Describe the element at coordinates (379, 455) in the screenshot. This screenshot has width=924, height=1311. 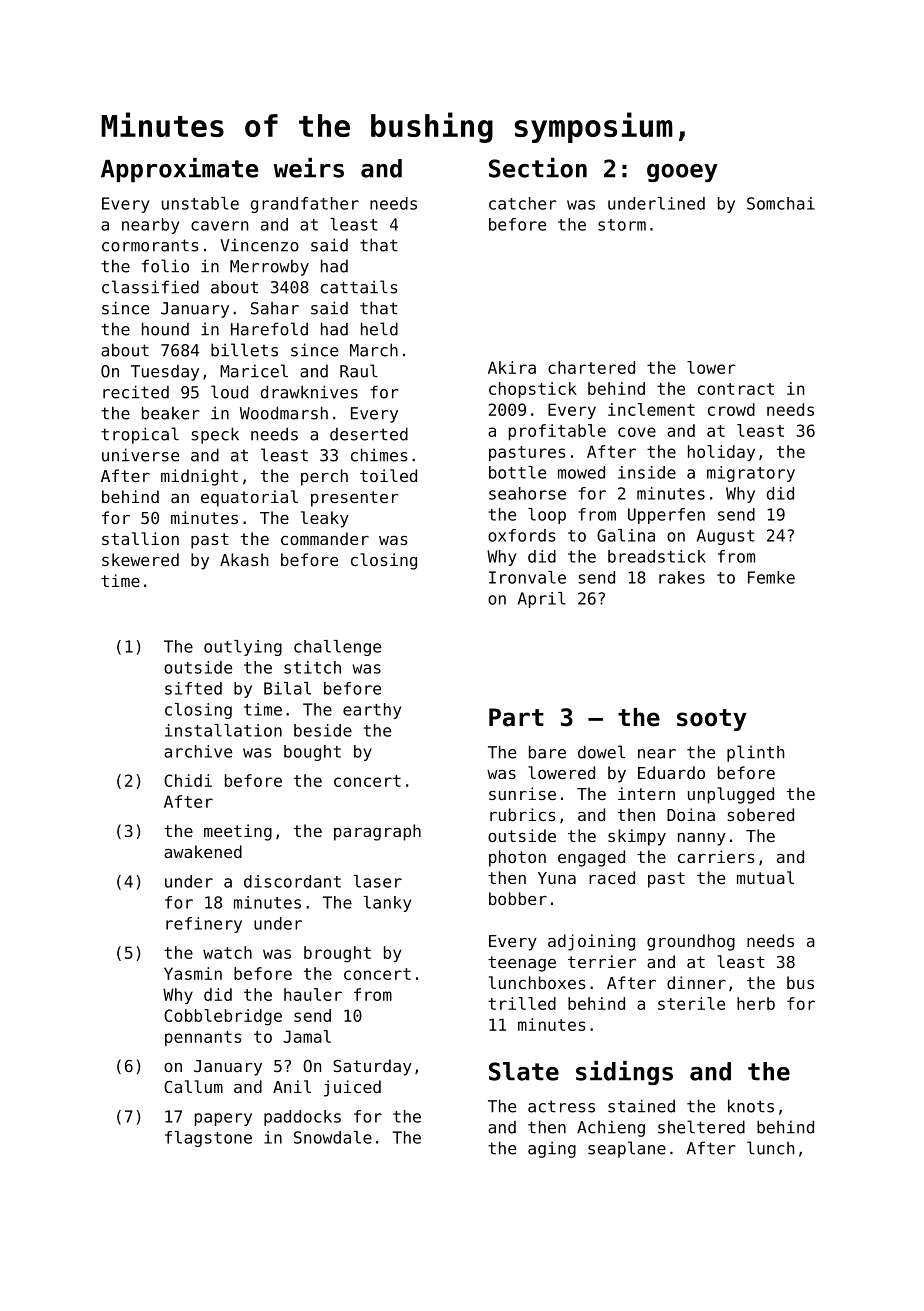
I see `chimes` at that location.
